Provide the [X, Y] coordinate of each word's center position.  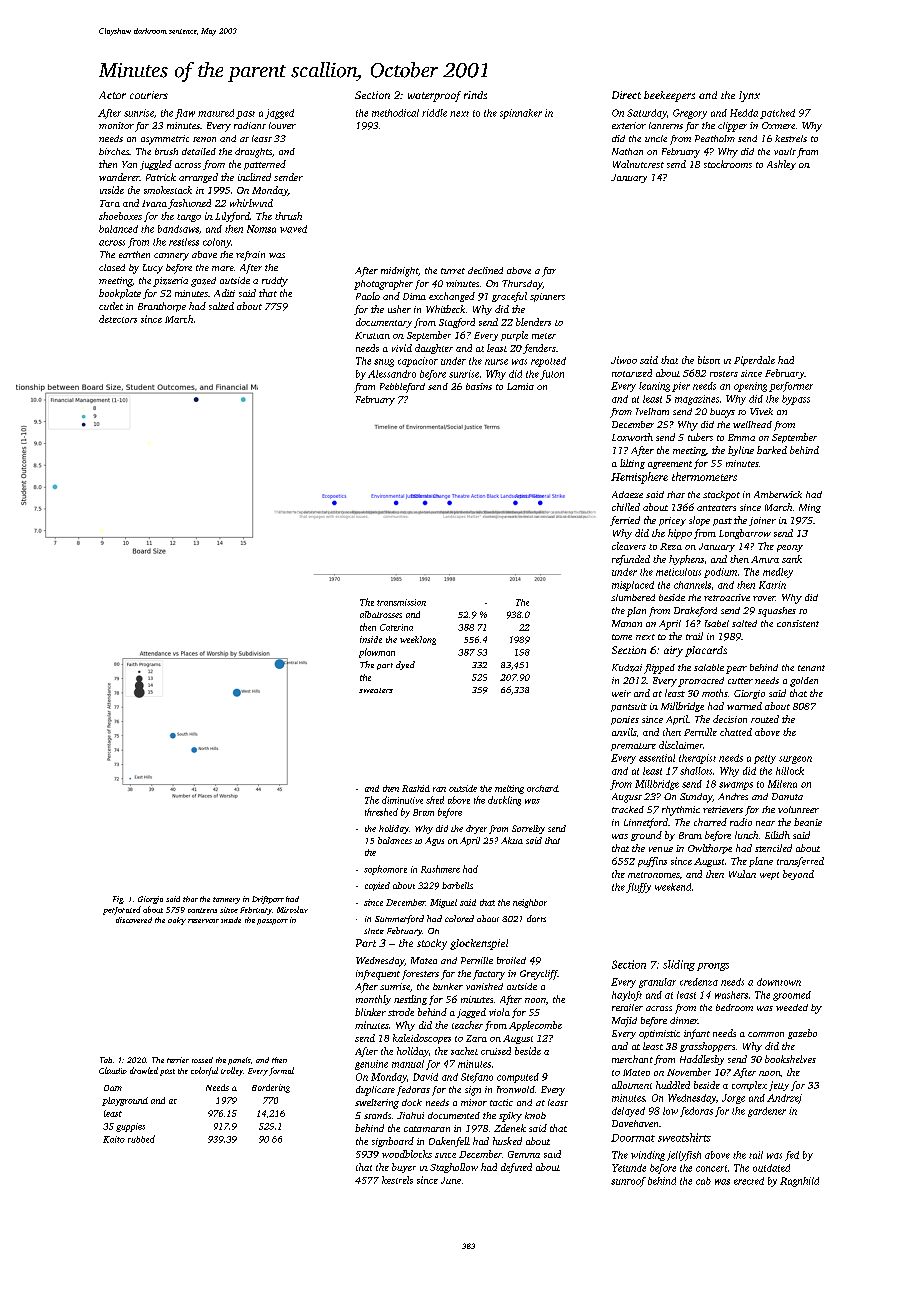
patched [777, 114]
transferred [800, 862]
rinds [475, 95]
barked [772, 450]
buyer [404, 1168]
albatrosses [381, 614]
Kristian [372, 335]
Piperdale [754, 361]
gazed [203, 282]
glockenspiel [479, 944]
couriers [149, 95]
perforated [122, 910]
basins [479, 386]
